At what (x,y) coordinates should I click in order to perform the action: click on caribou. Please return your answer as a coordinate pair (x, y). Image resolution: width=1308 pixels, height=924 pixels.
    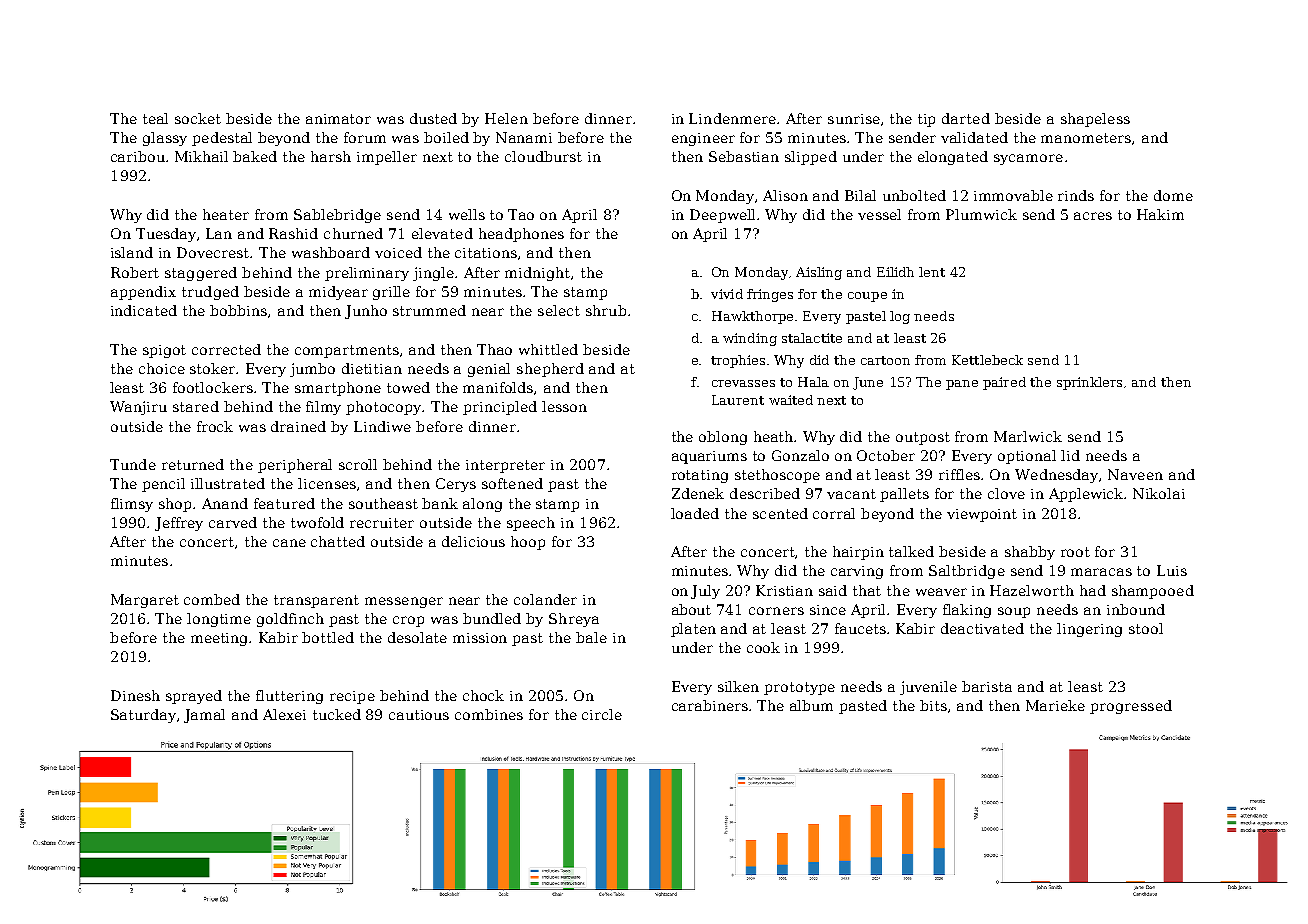
    Looking at the image, I should click on (138, 156).
